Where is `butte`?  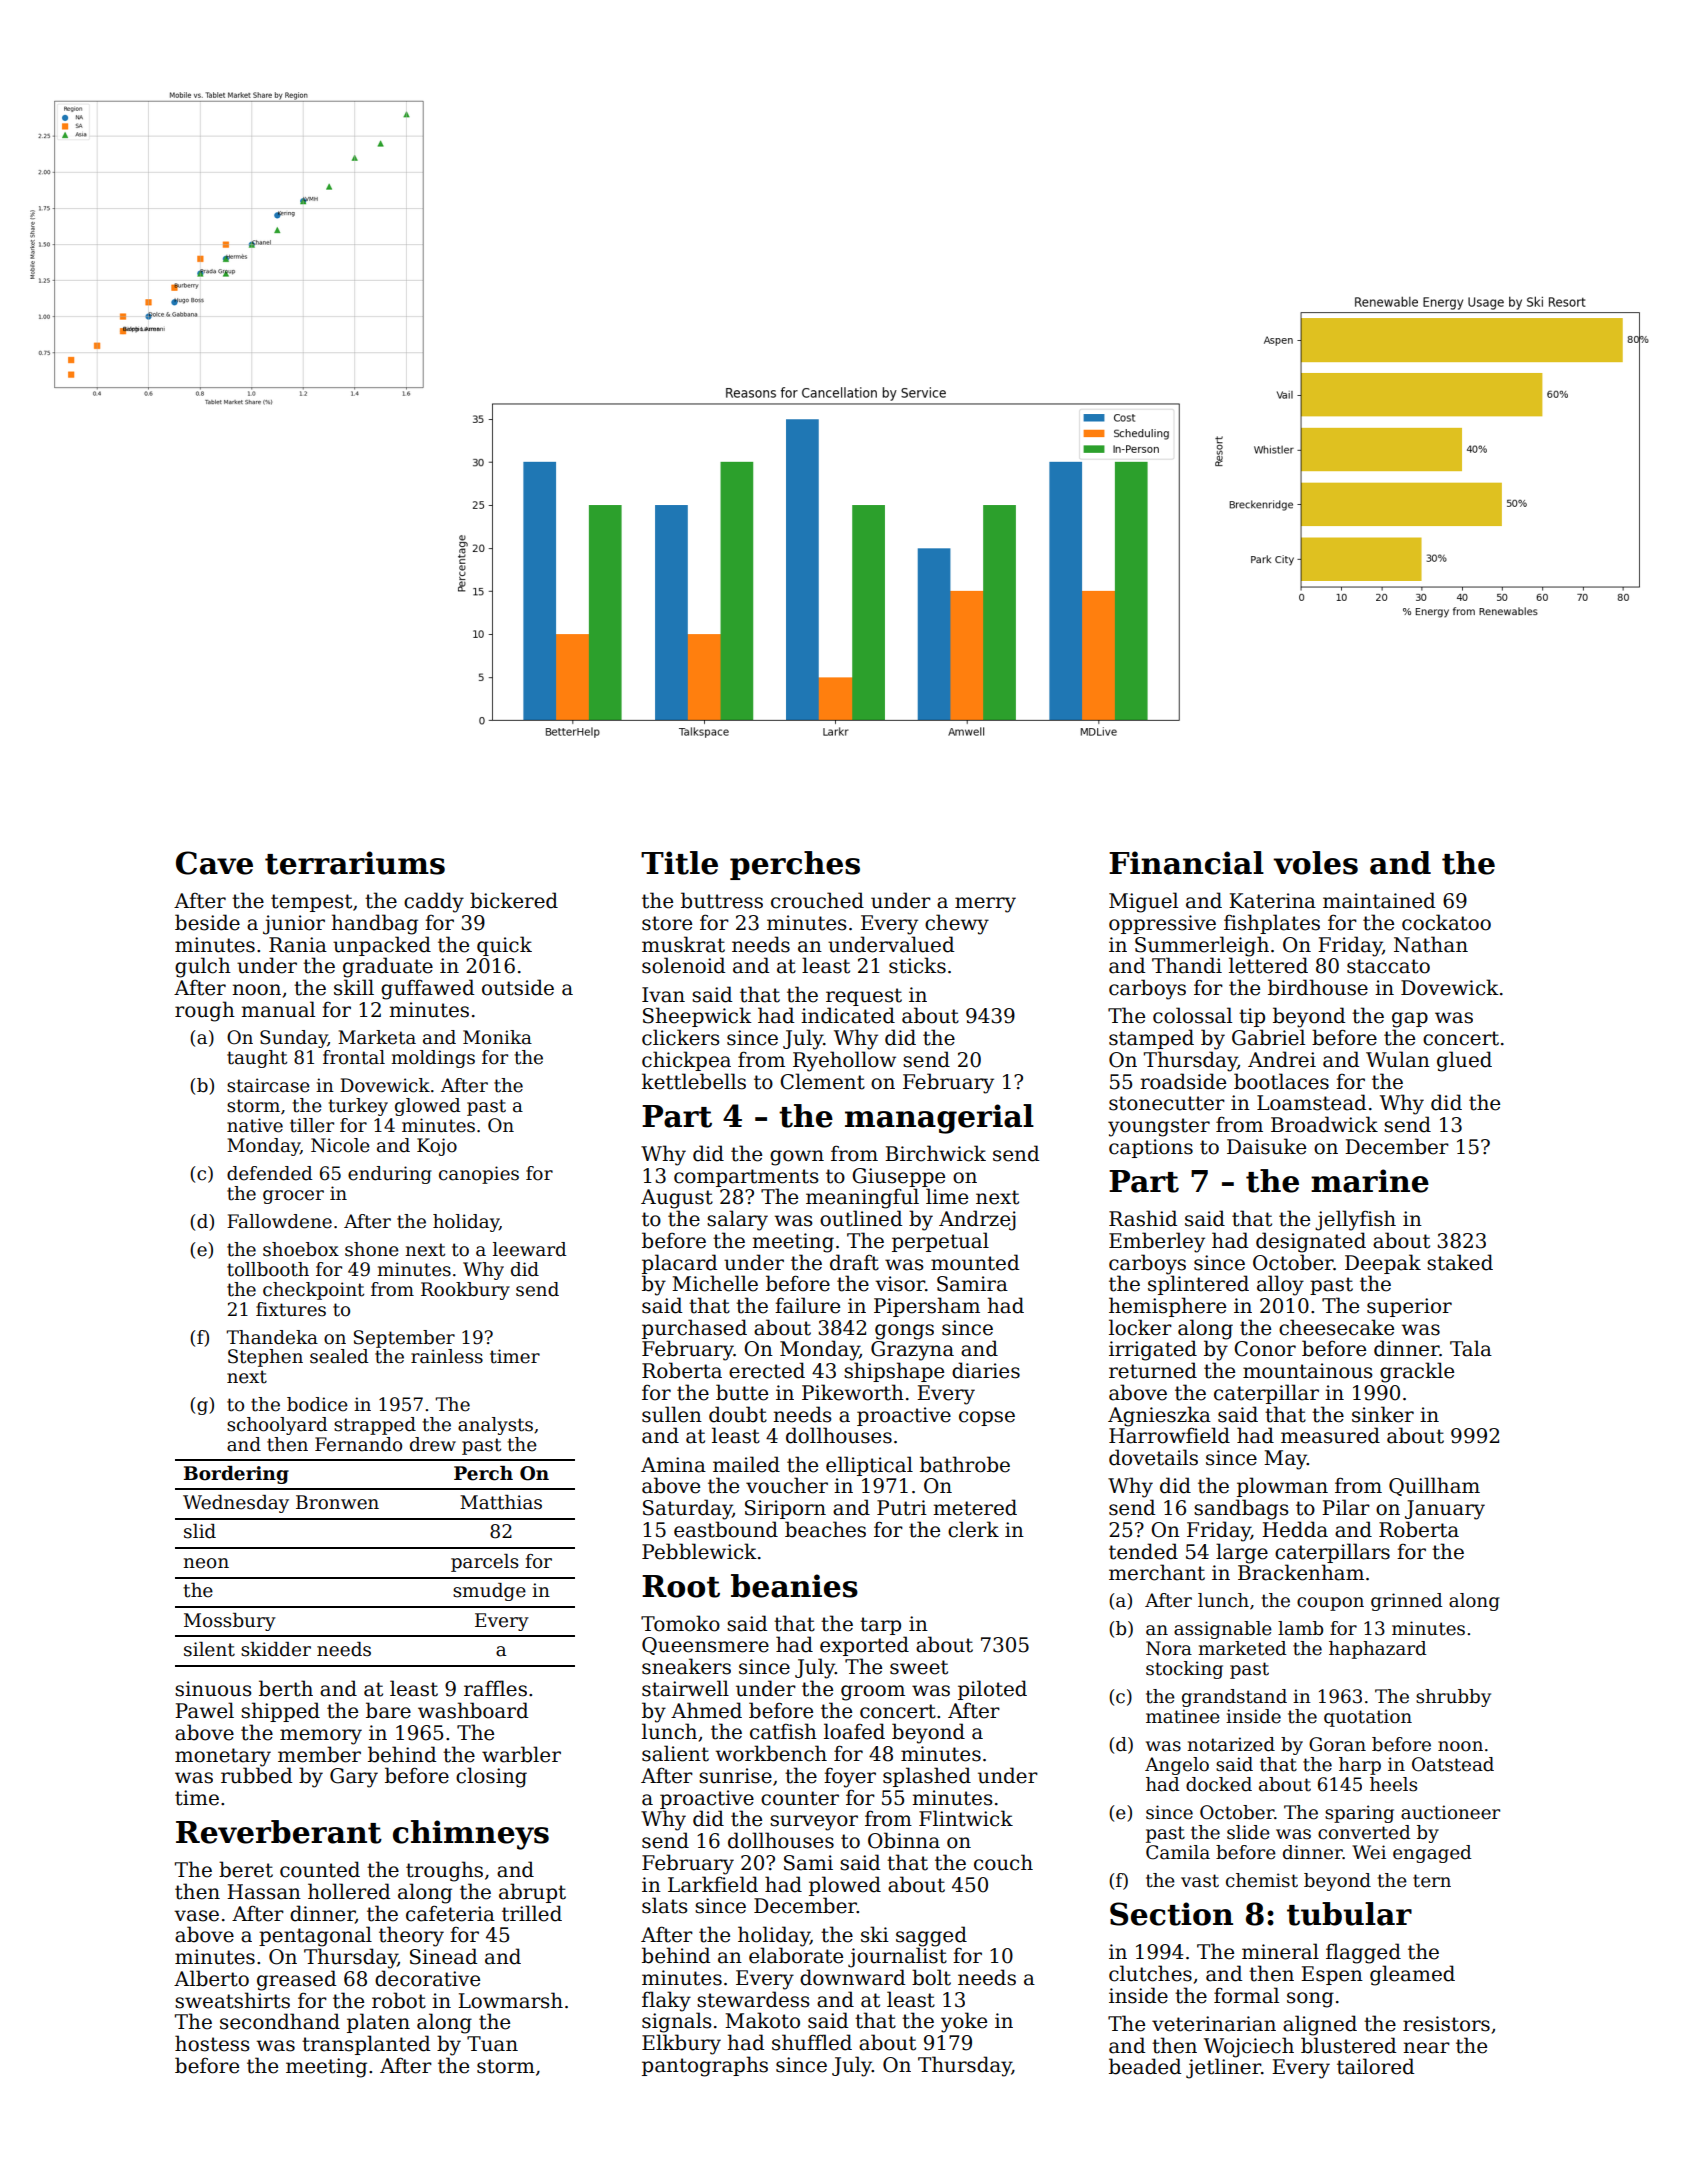 butte is located at coordinates (742, 1392).
